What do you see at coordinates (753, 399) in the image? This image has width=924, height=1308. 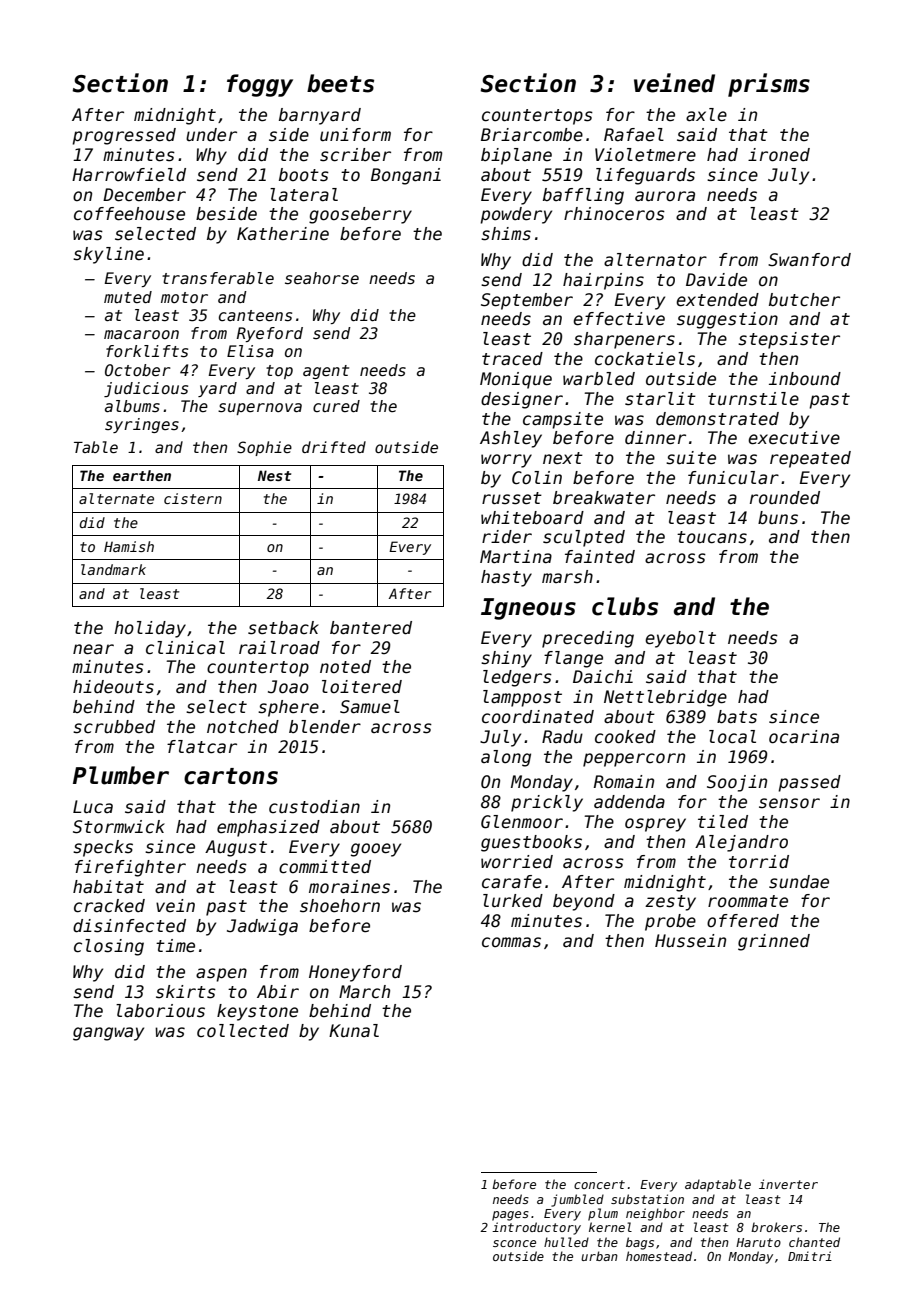 I see `turnstile` at bounding box center [753, 399].
